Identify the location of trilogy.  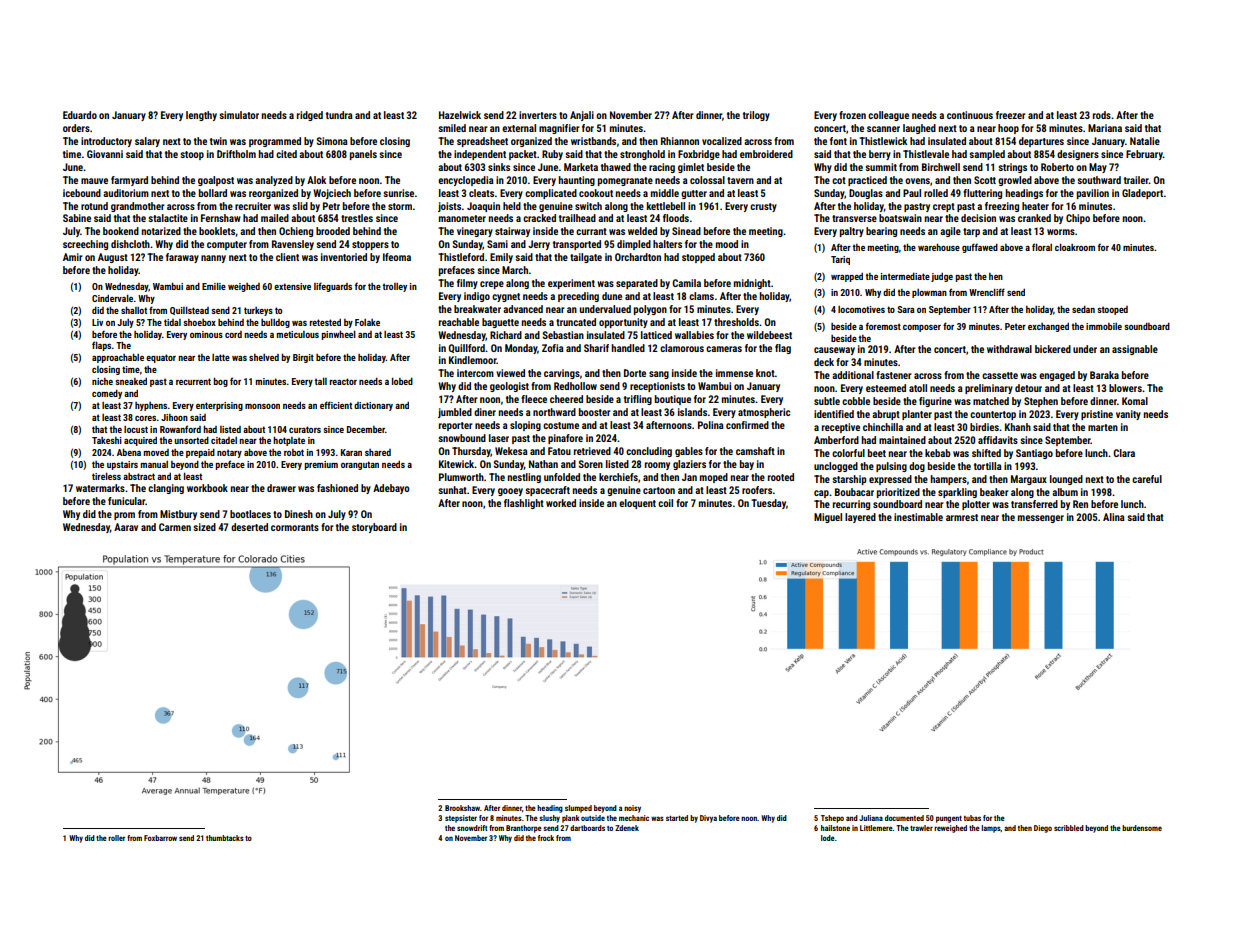
(756, 116).
